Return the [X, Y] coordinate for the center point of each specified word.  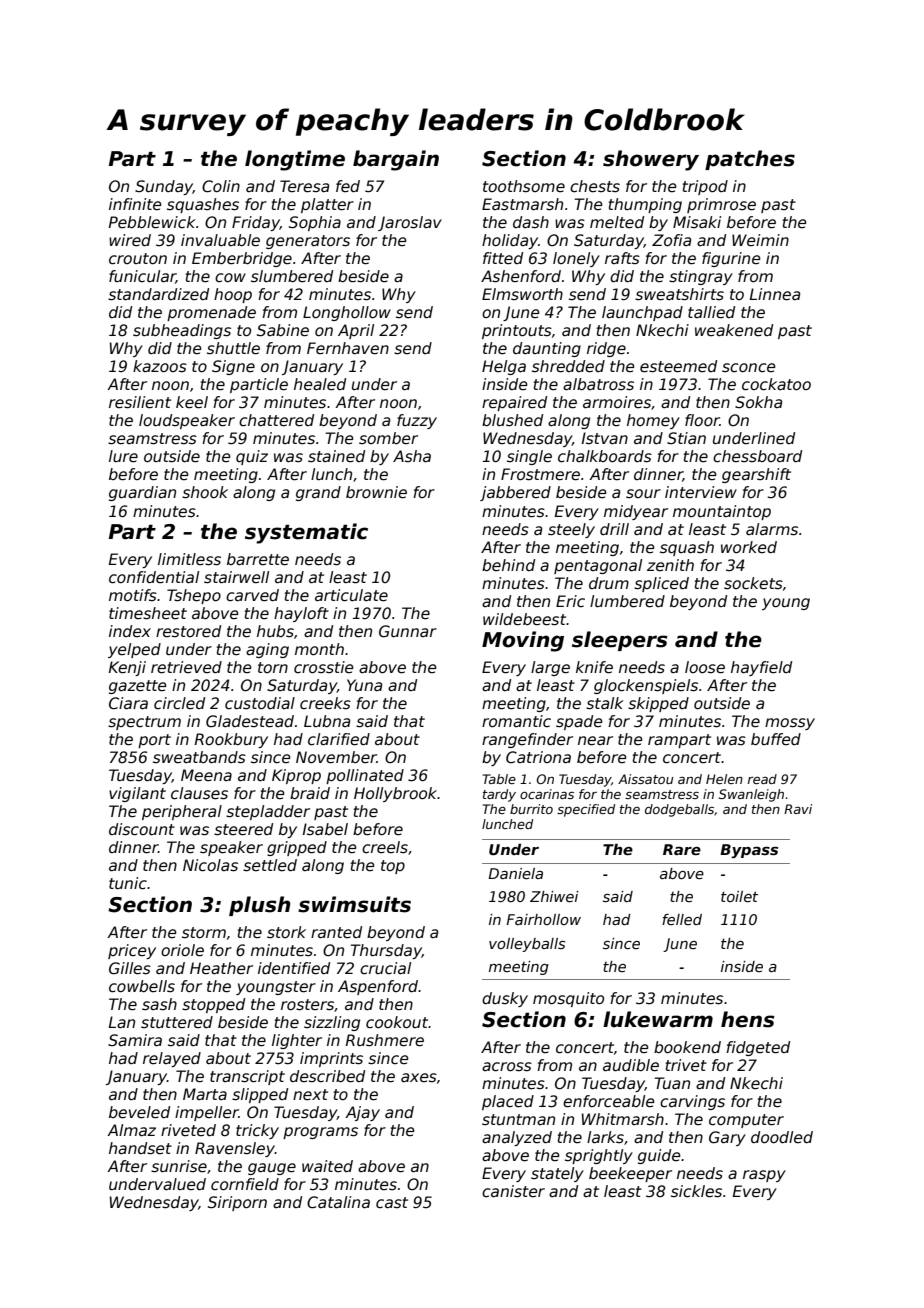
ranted [336, 932]
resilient [140, 402]
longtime [295, 160]
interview [701, 492]
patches [750, 160]
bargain [396, 160]
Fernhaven [348, 348]
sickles [696, 1191]
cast [392, 1202]
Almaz [131, 1130]
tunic [128, 883]
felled [682, 919]
